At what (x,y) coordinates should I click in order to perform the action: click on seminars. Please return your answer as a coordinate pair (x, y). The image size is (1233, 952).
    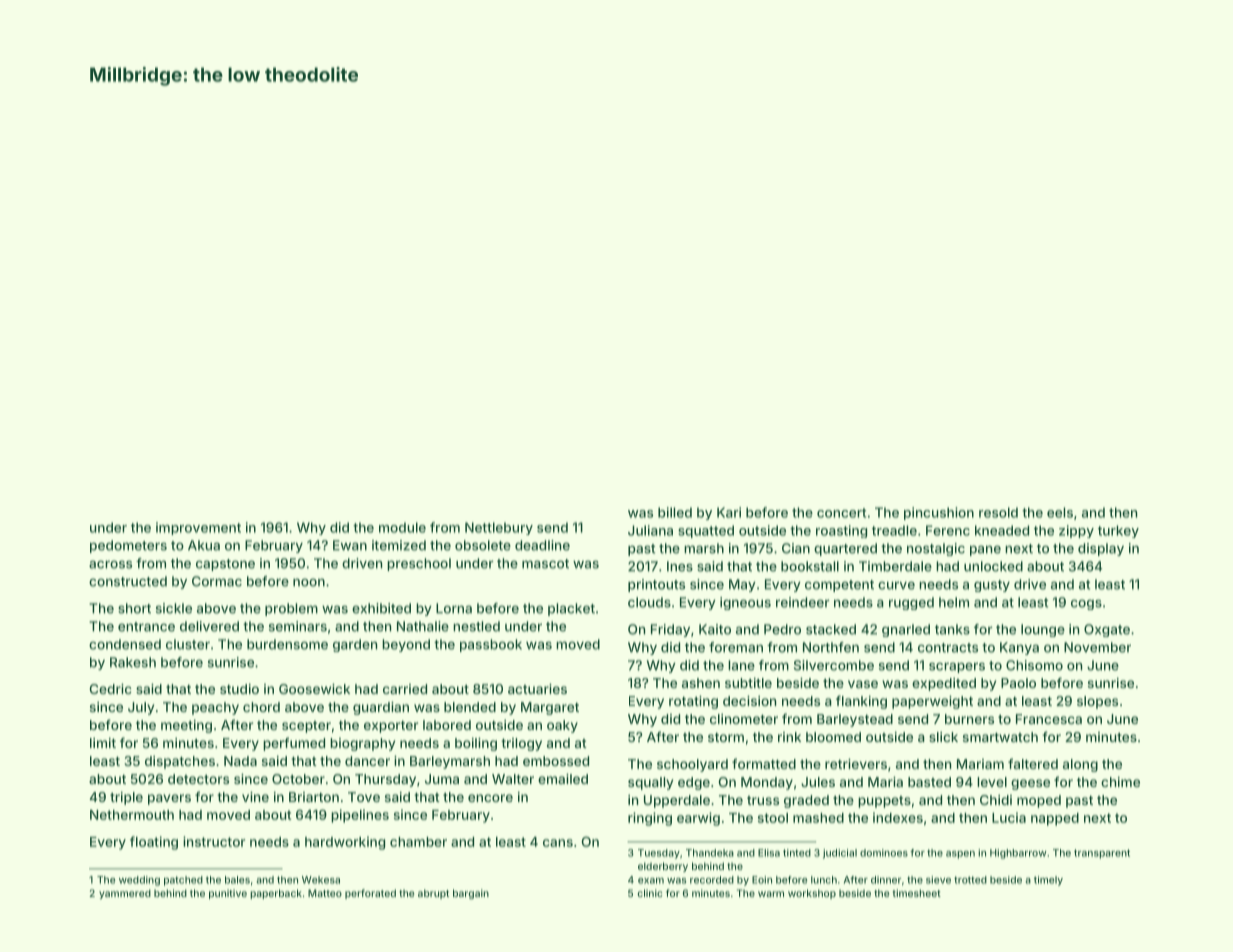
    Looking at the image, I should click on (298, 626).
